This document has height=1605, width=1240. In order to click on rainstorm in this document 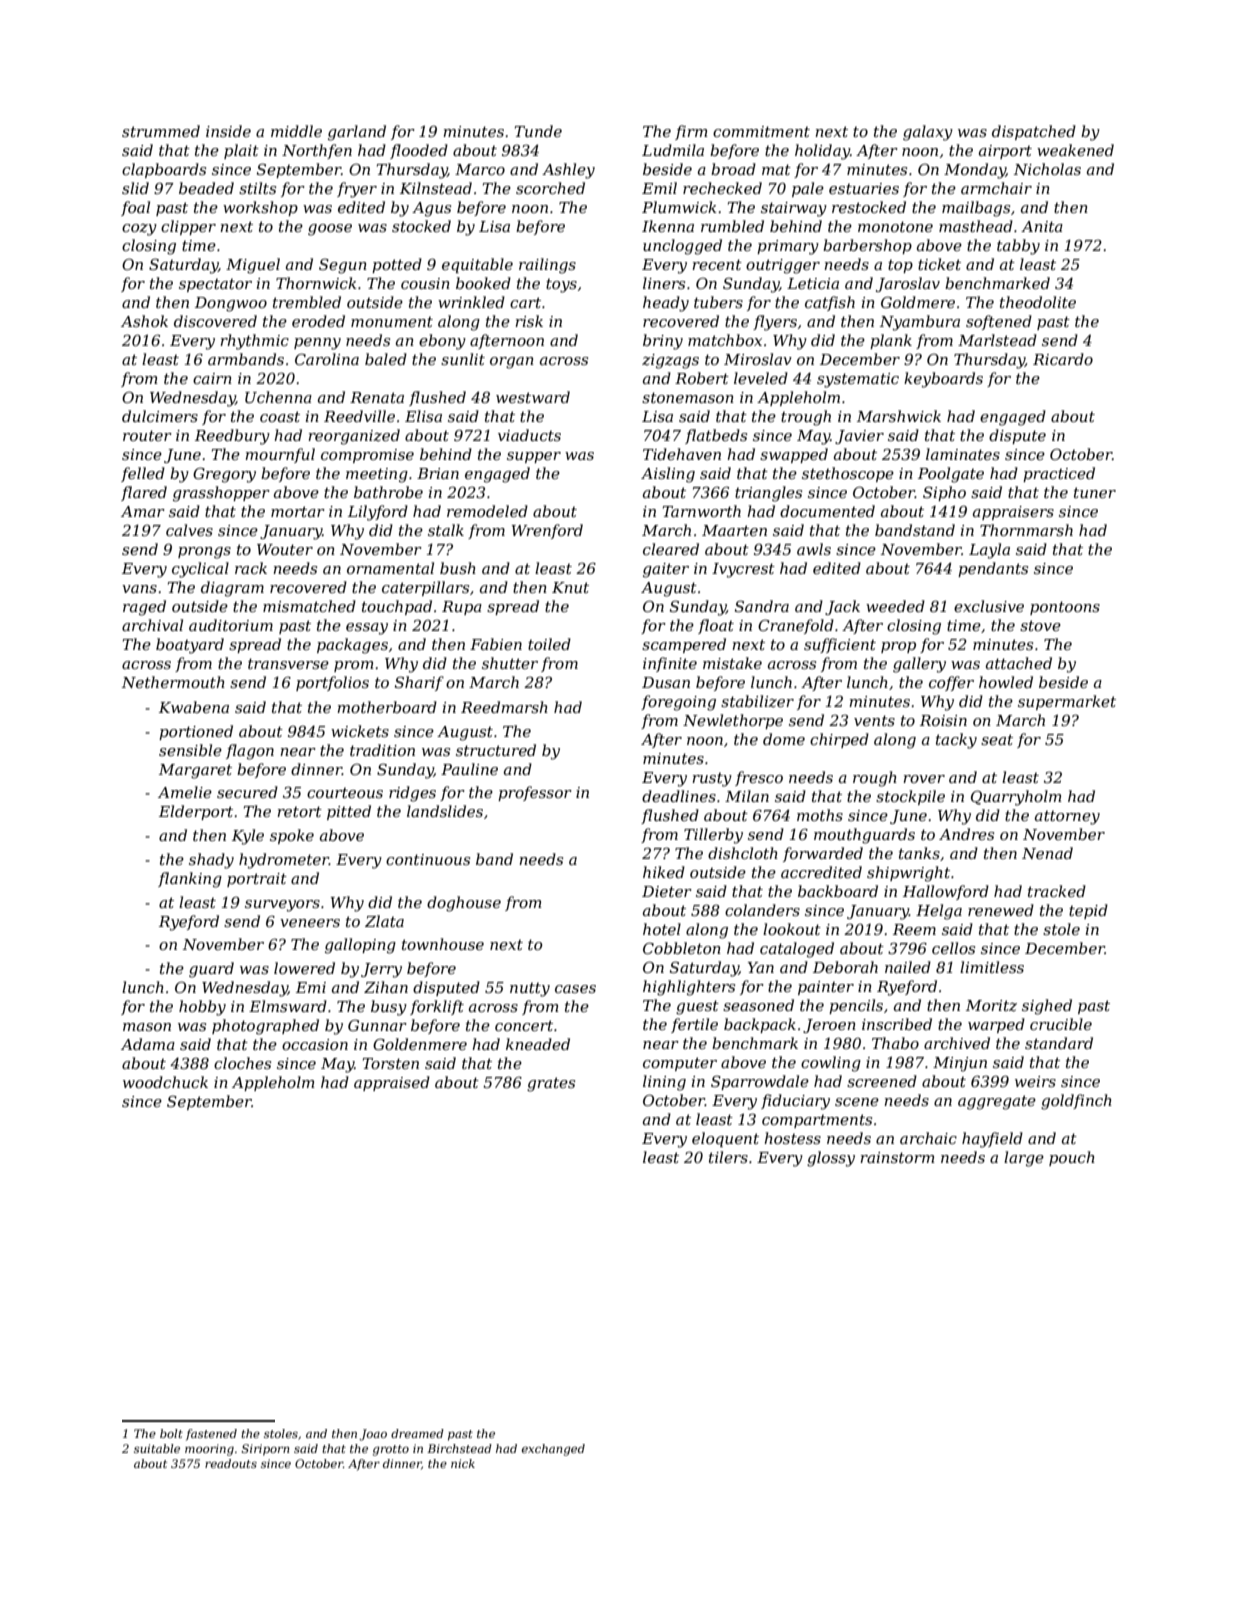, I will do `click(897, 1157)`.
